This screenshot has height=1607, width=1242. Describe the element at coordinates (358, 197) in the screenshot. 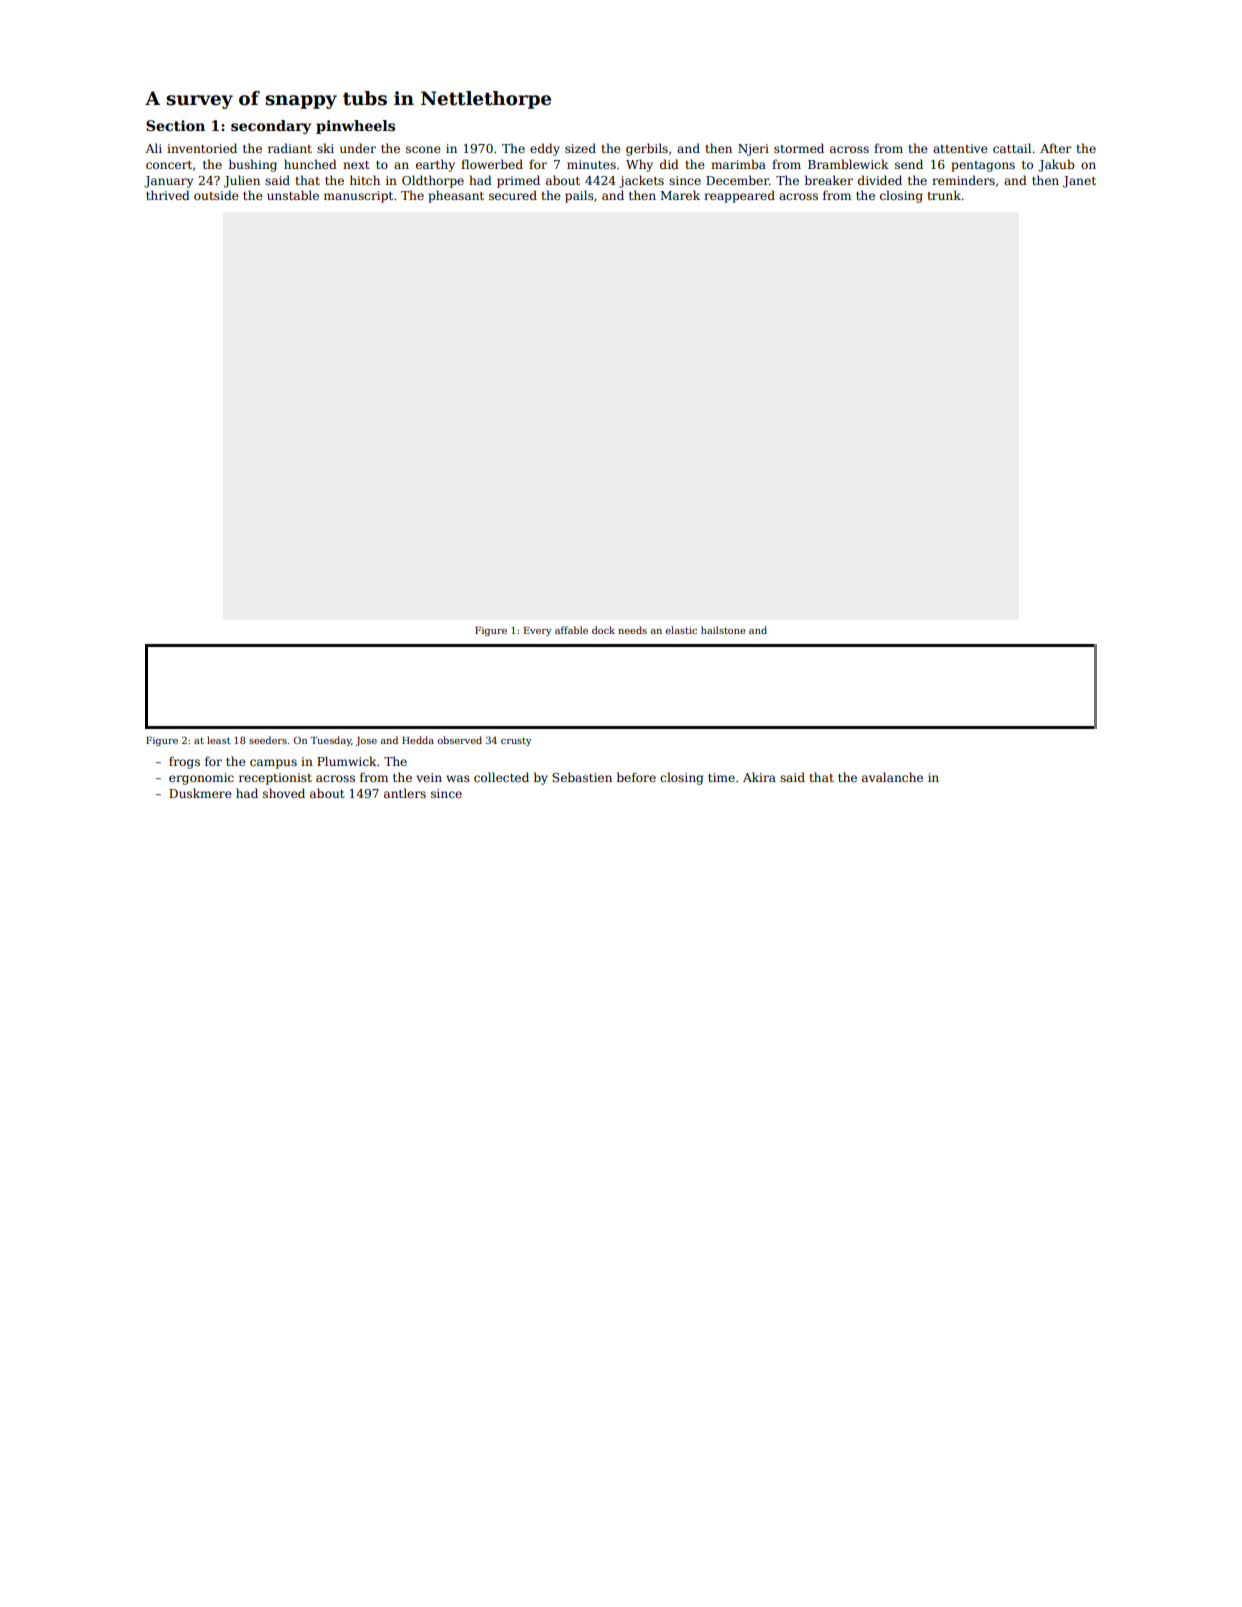

I see `manuscript` at that location.
